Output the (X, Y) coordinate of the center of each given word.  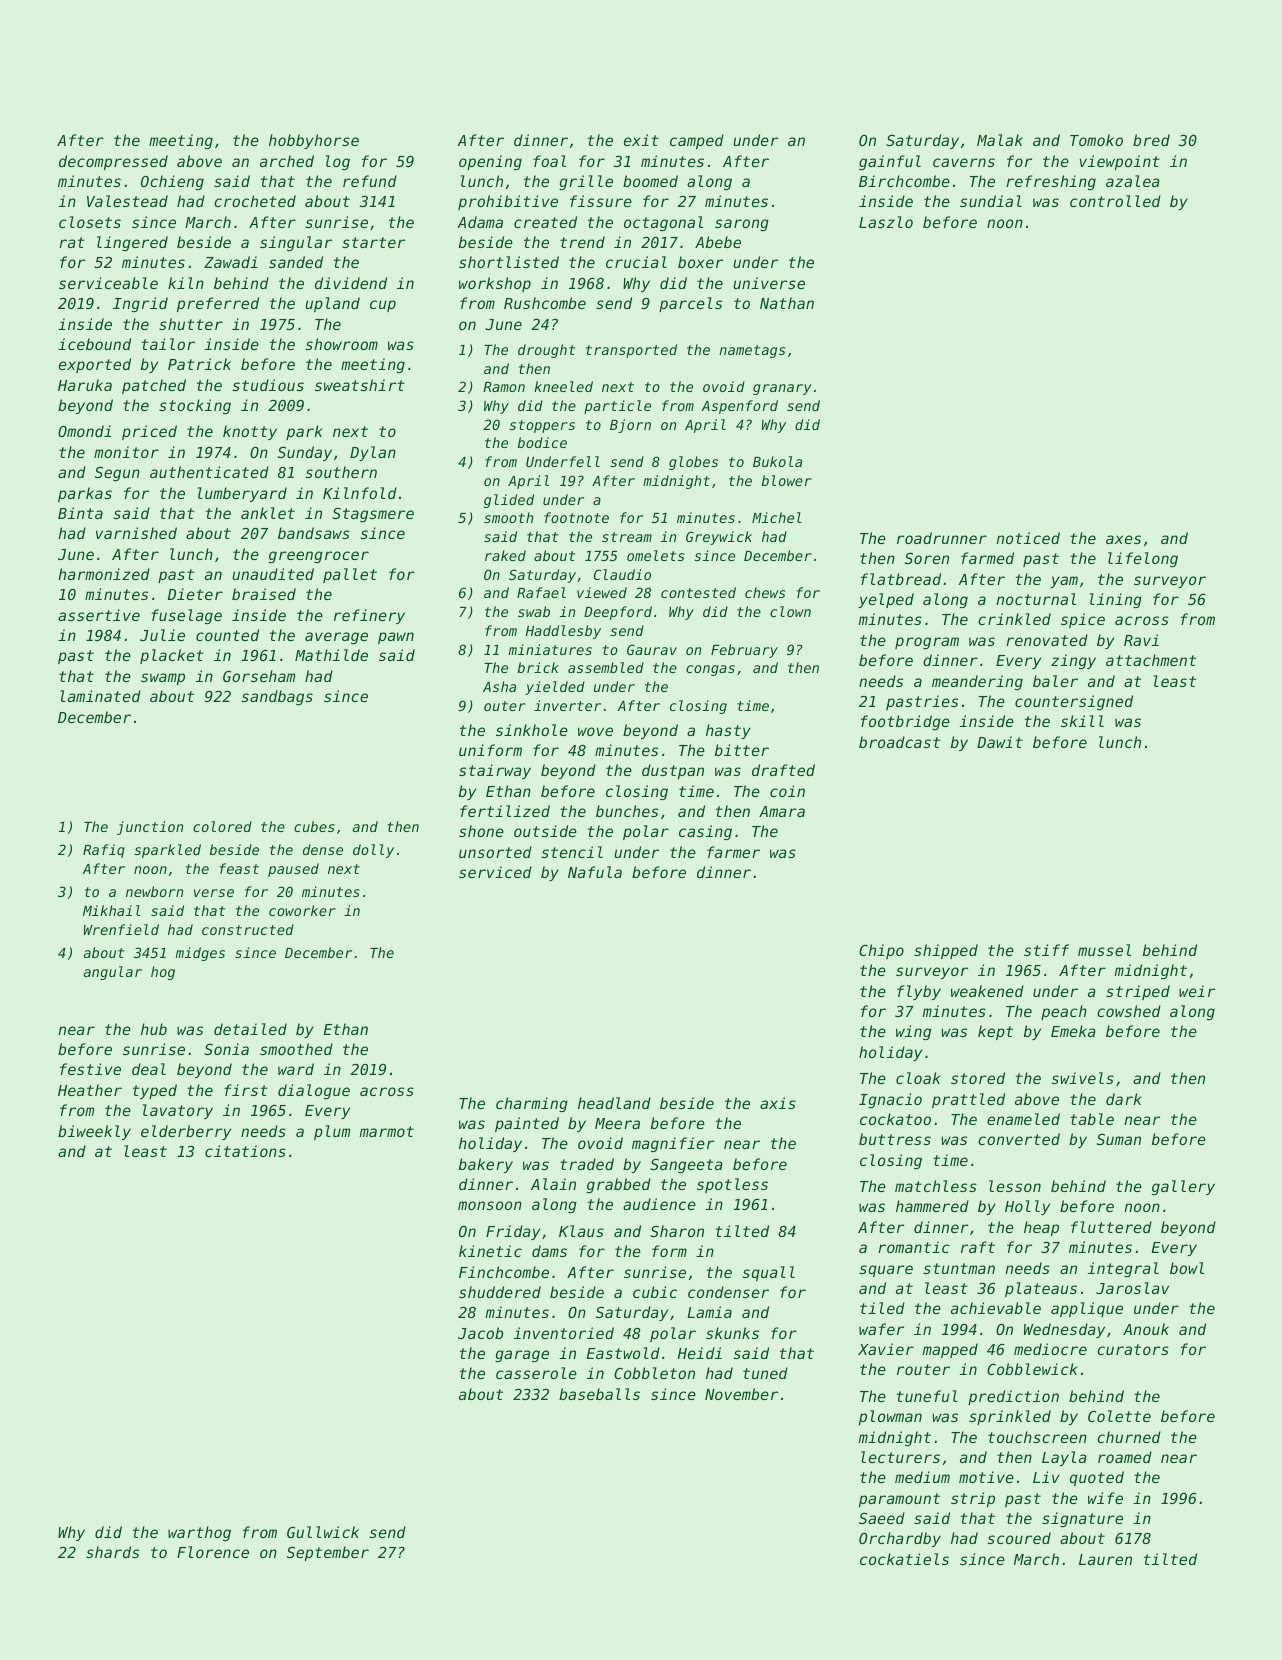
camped (697, 141)
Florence (213, 1552)
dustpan (673, 771)
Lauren (1105, 1559)
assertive (99, 615)
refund (370, 181)
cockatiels (904, 1559)
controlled (1115, 201)
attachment (1151, 660)
